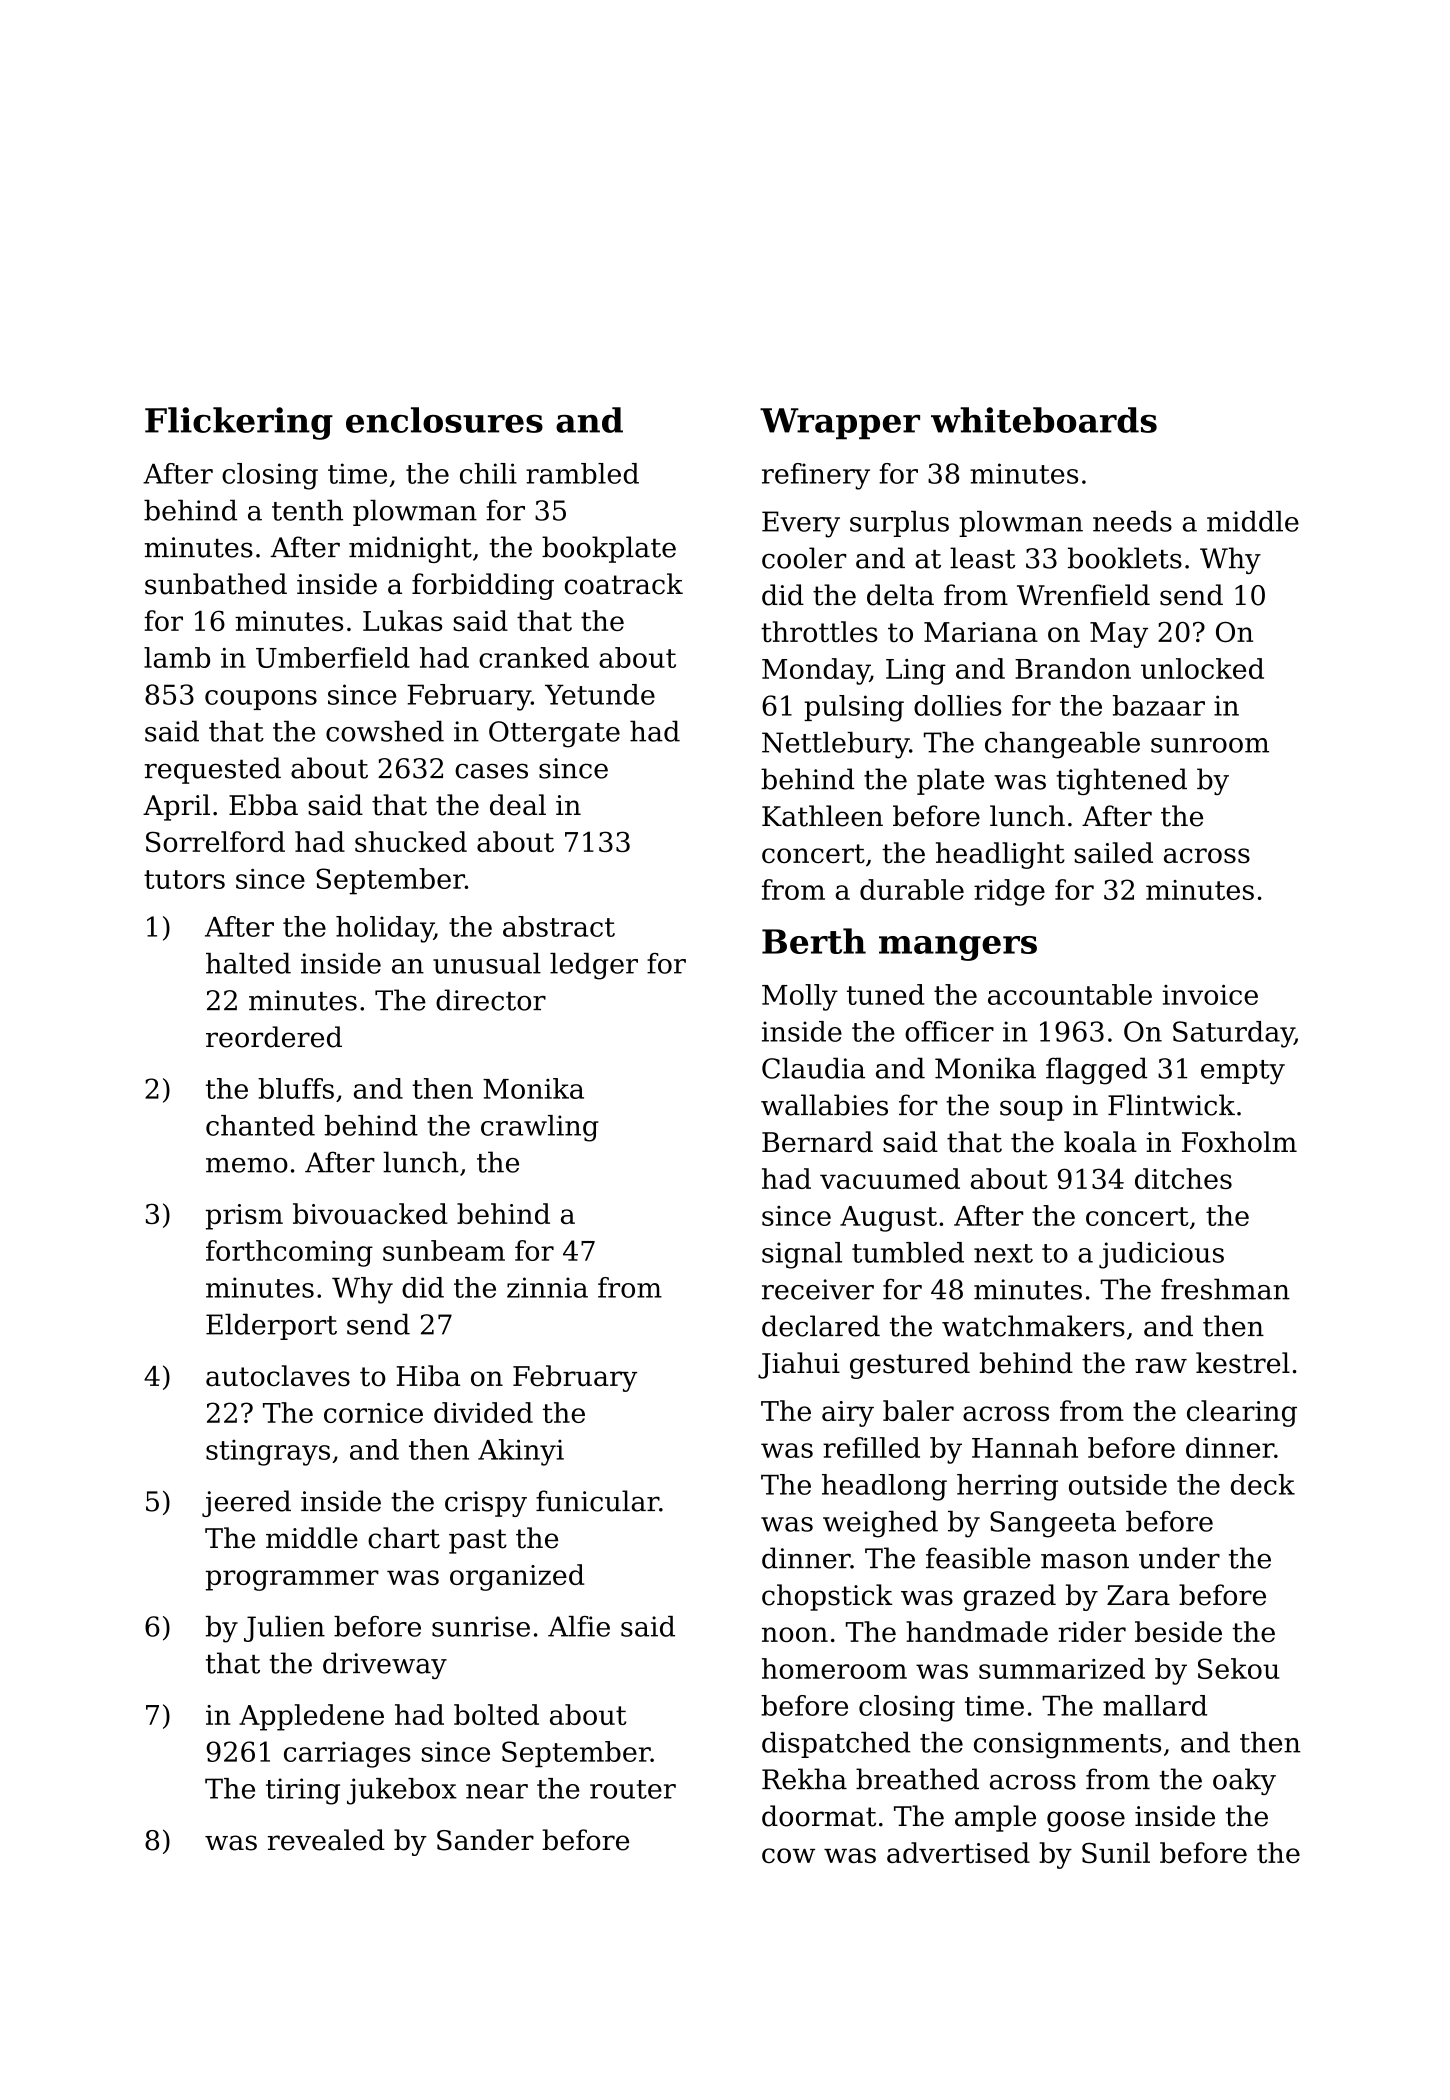 The height and width of the page is (2100, 1450). What do you see at coordinates (521, 1452) in the page?
I see `Akinyi` at bounding box center [521, 1452].
